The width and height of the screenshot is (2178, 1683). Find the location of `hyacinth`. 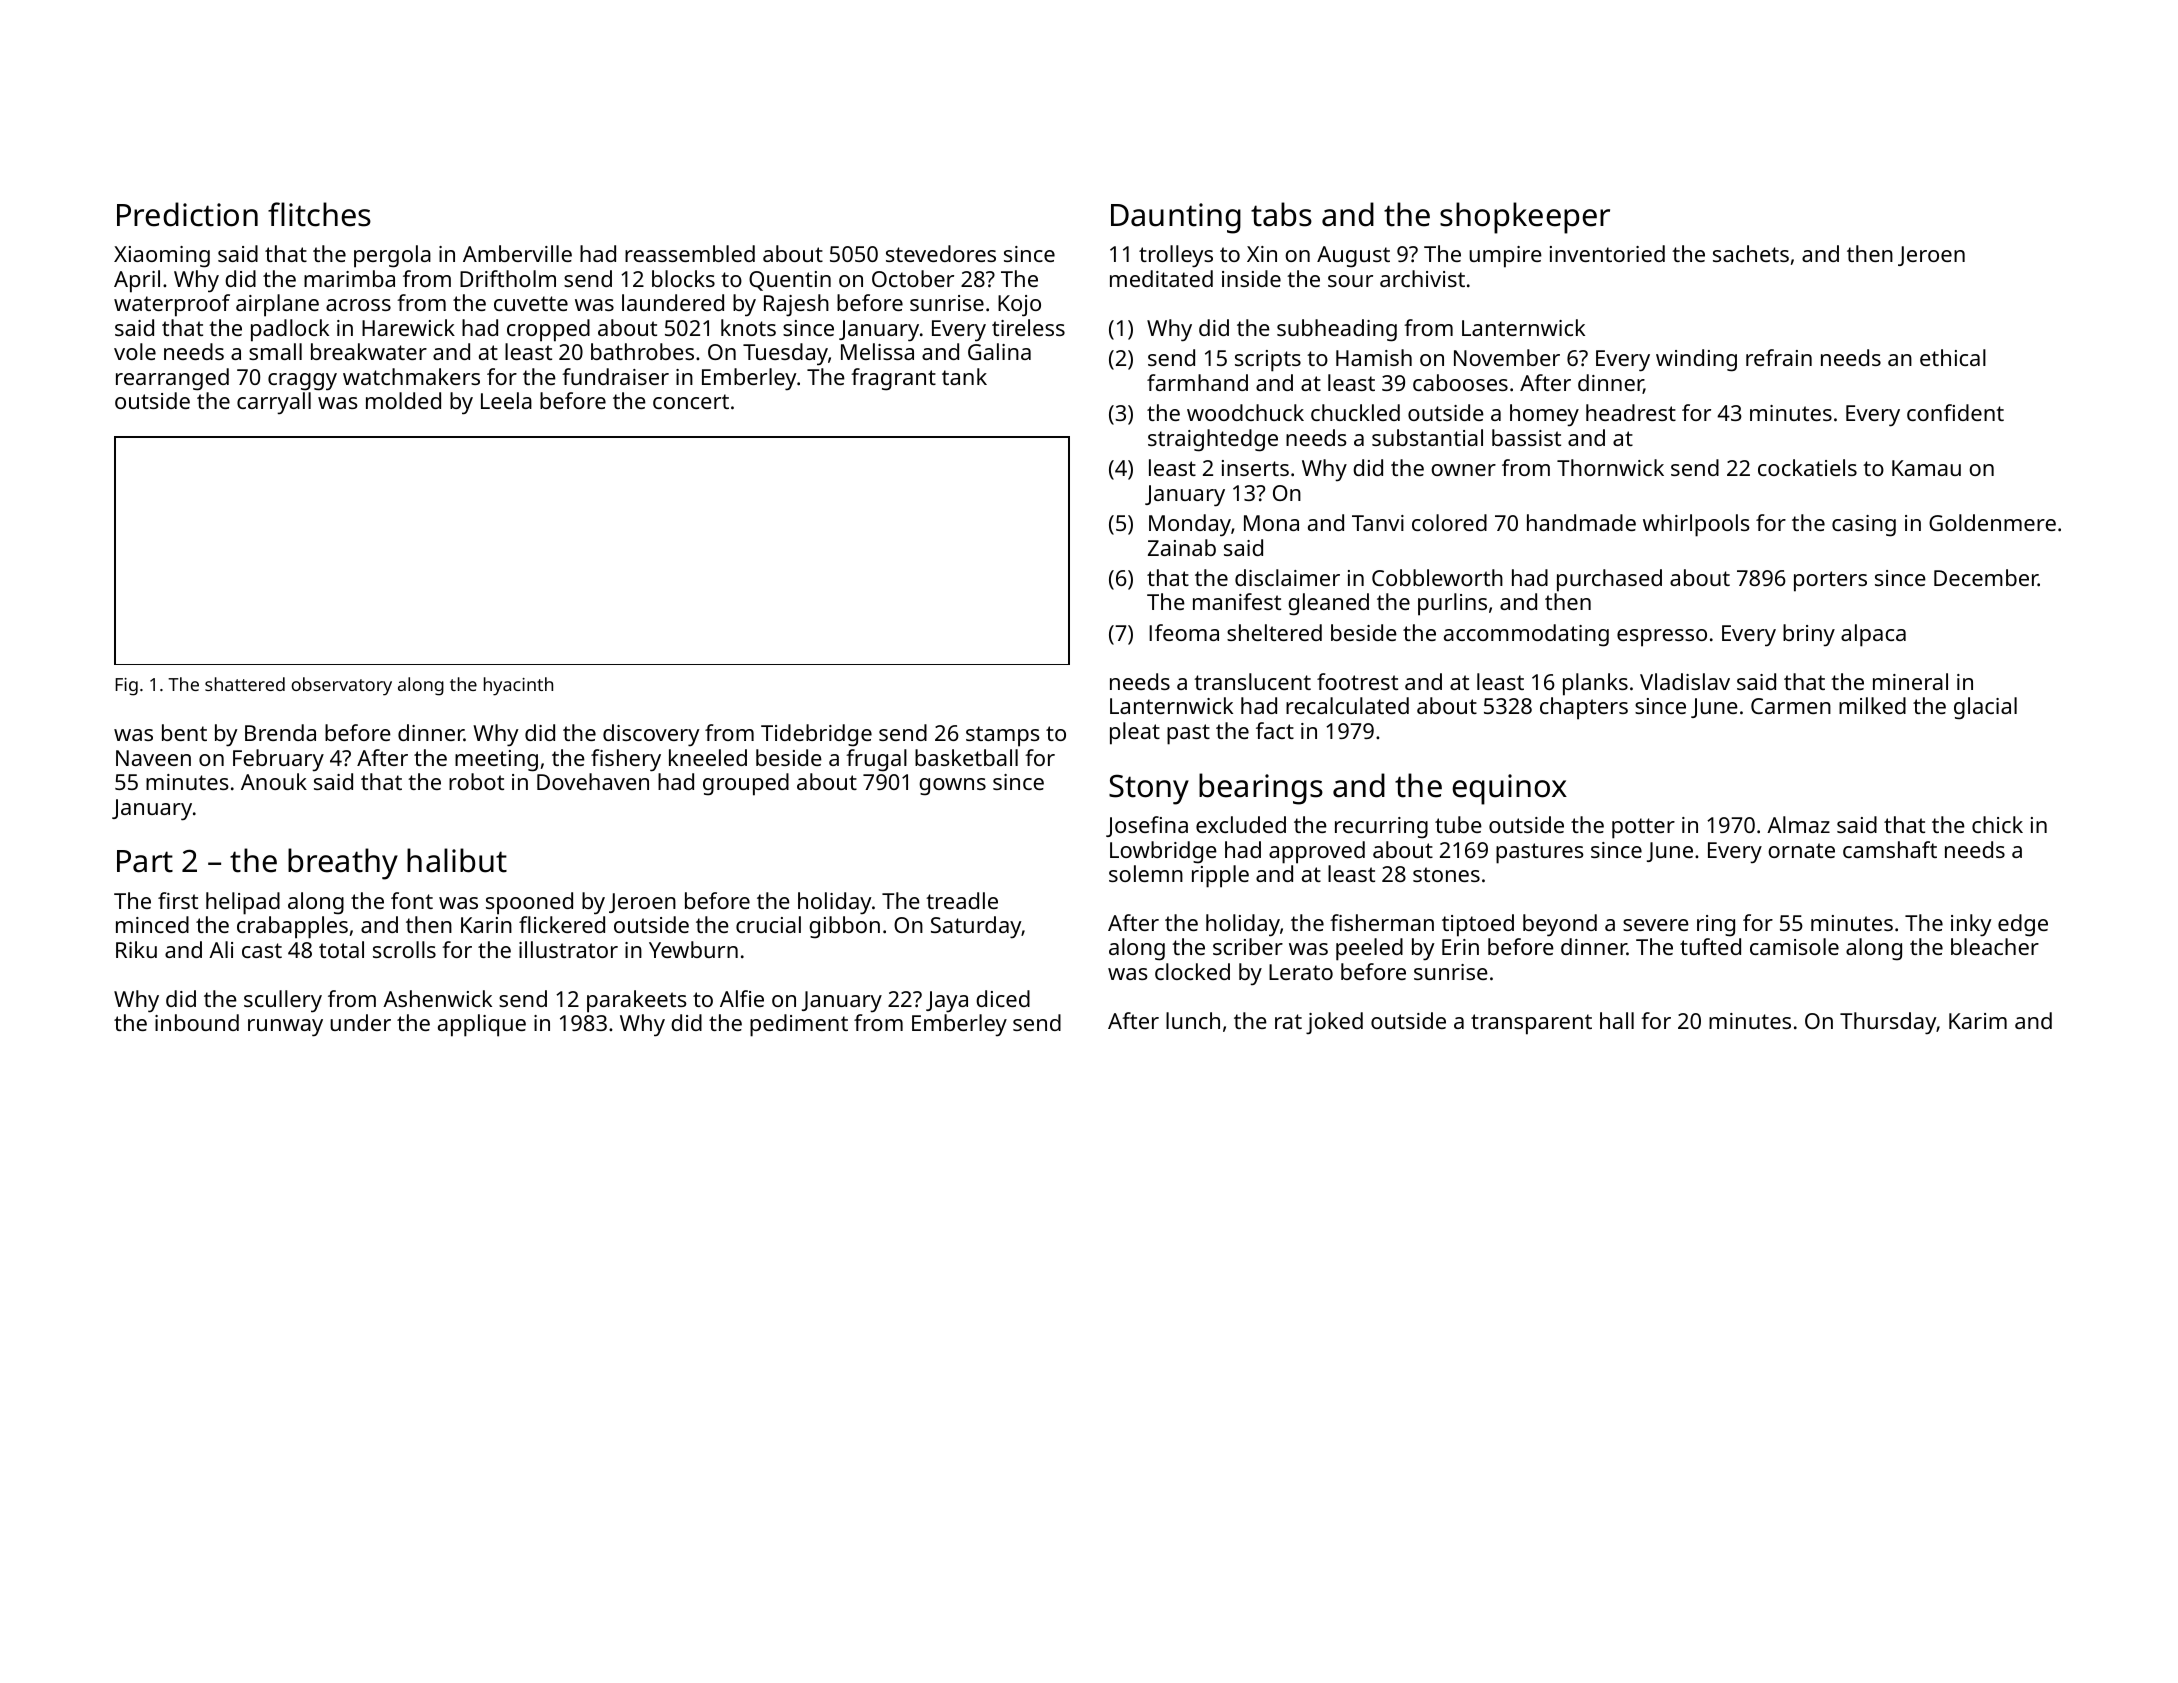

hyacinth is located at coordinates (518, 686).
